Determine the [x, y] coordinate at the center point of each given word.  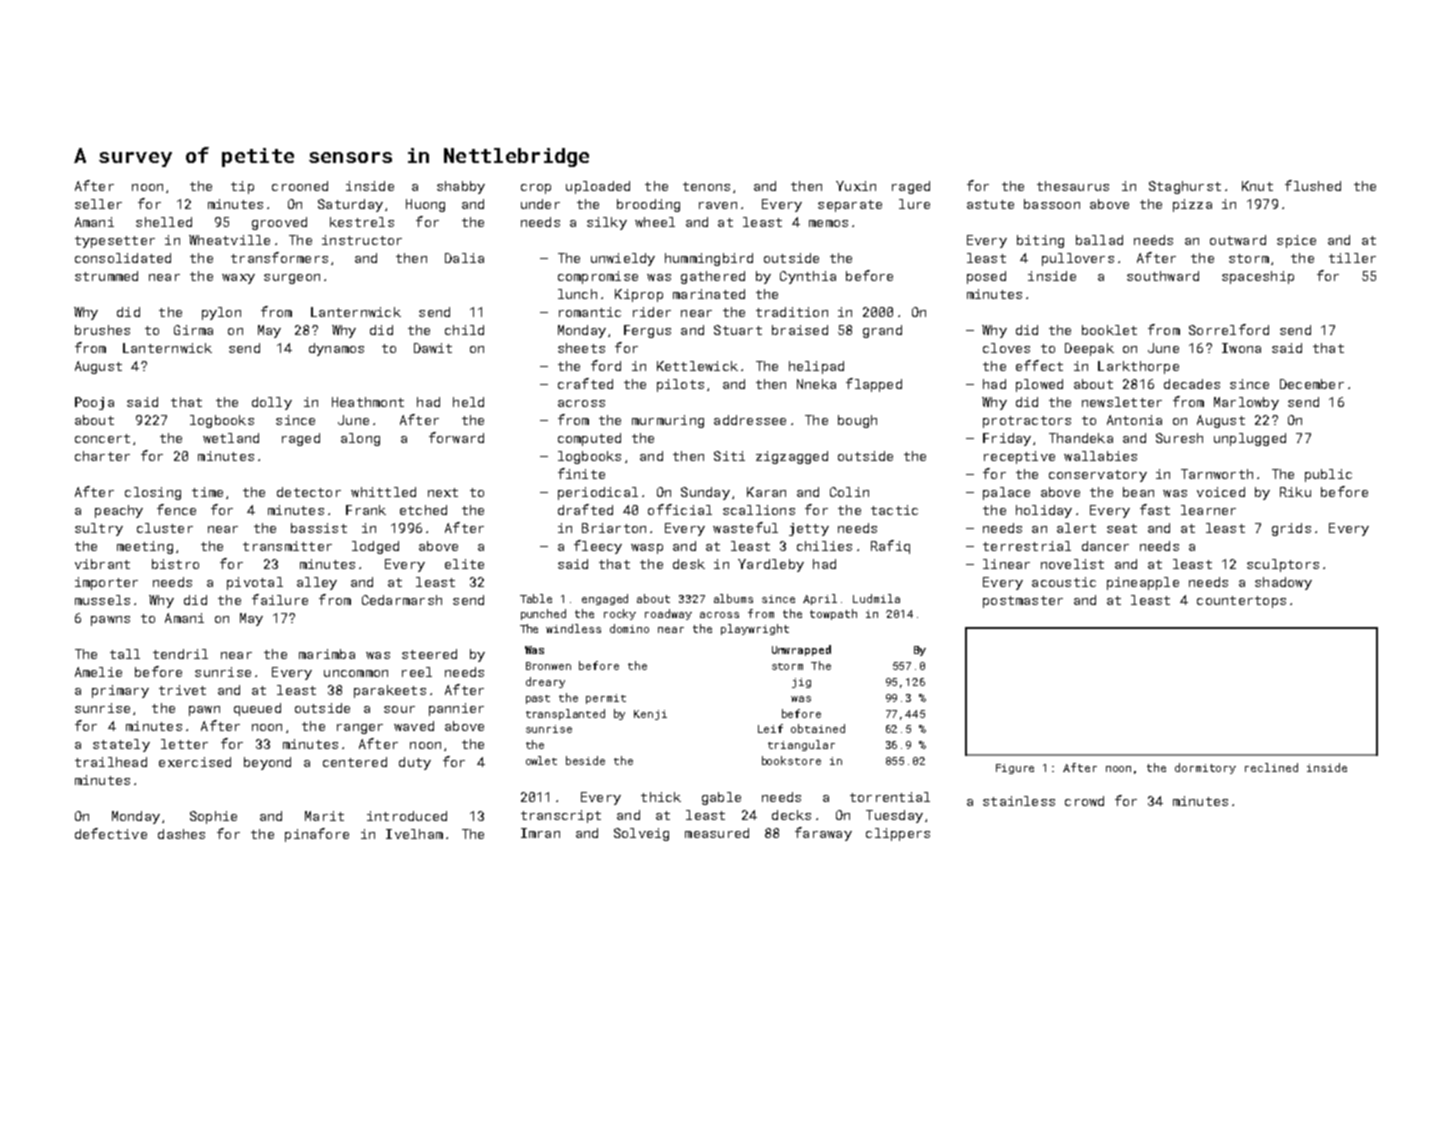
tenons [706, 186]
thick [661, 797]
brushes [102, 330]
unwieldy [623, 259]
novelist [1072, 564]
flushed [1313, 185]
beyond [267, 763]
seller [98, 204]
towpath [833, 614]
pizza [1192, 205]
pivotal [255, 583]
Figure [1015, 769]
